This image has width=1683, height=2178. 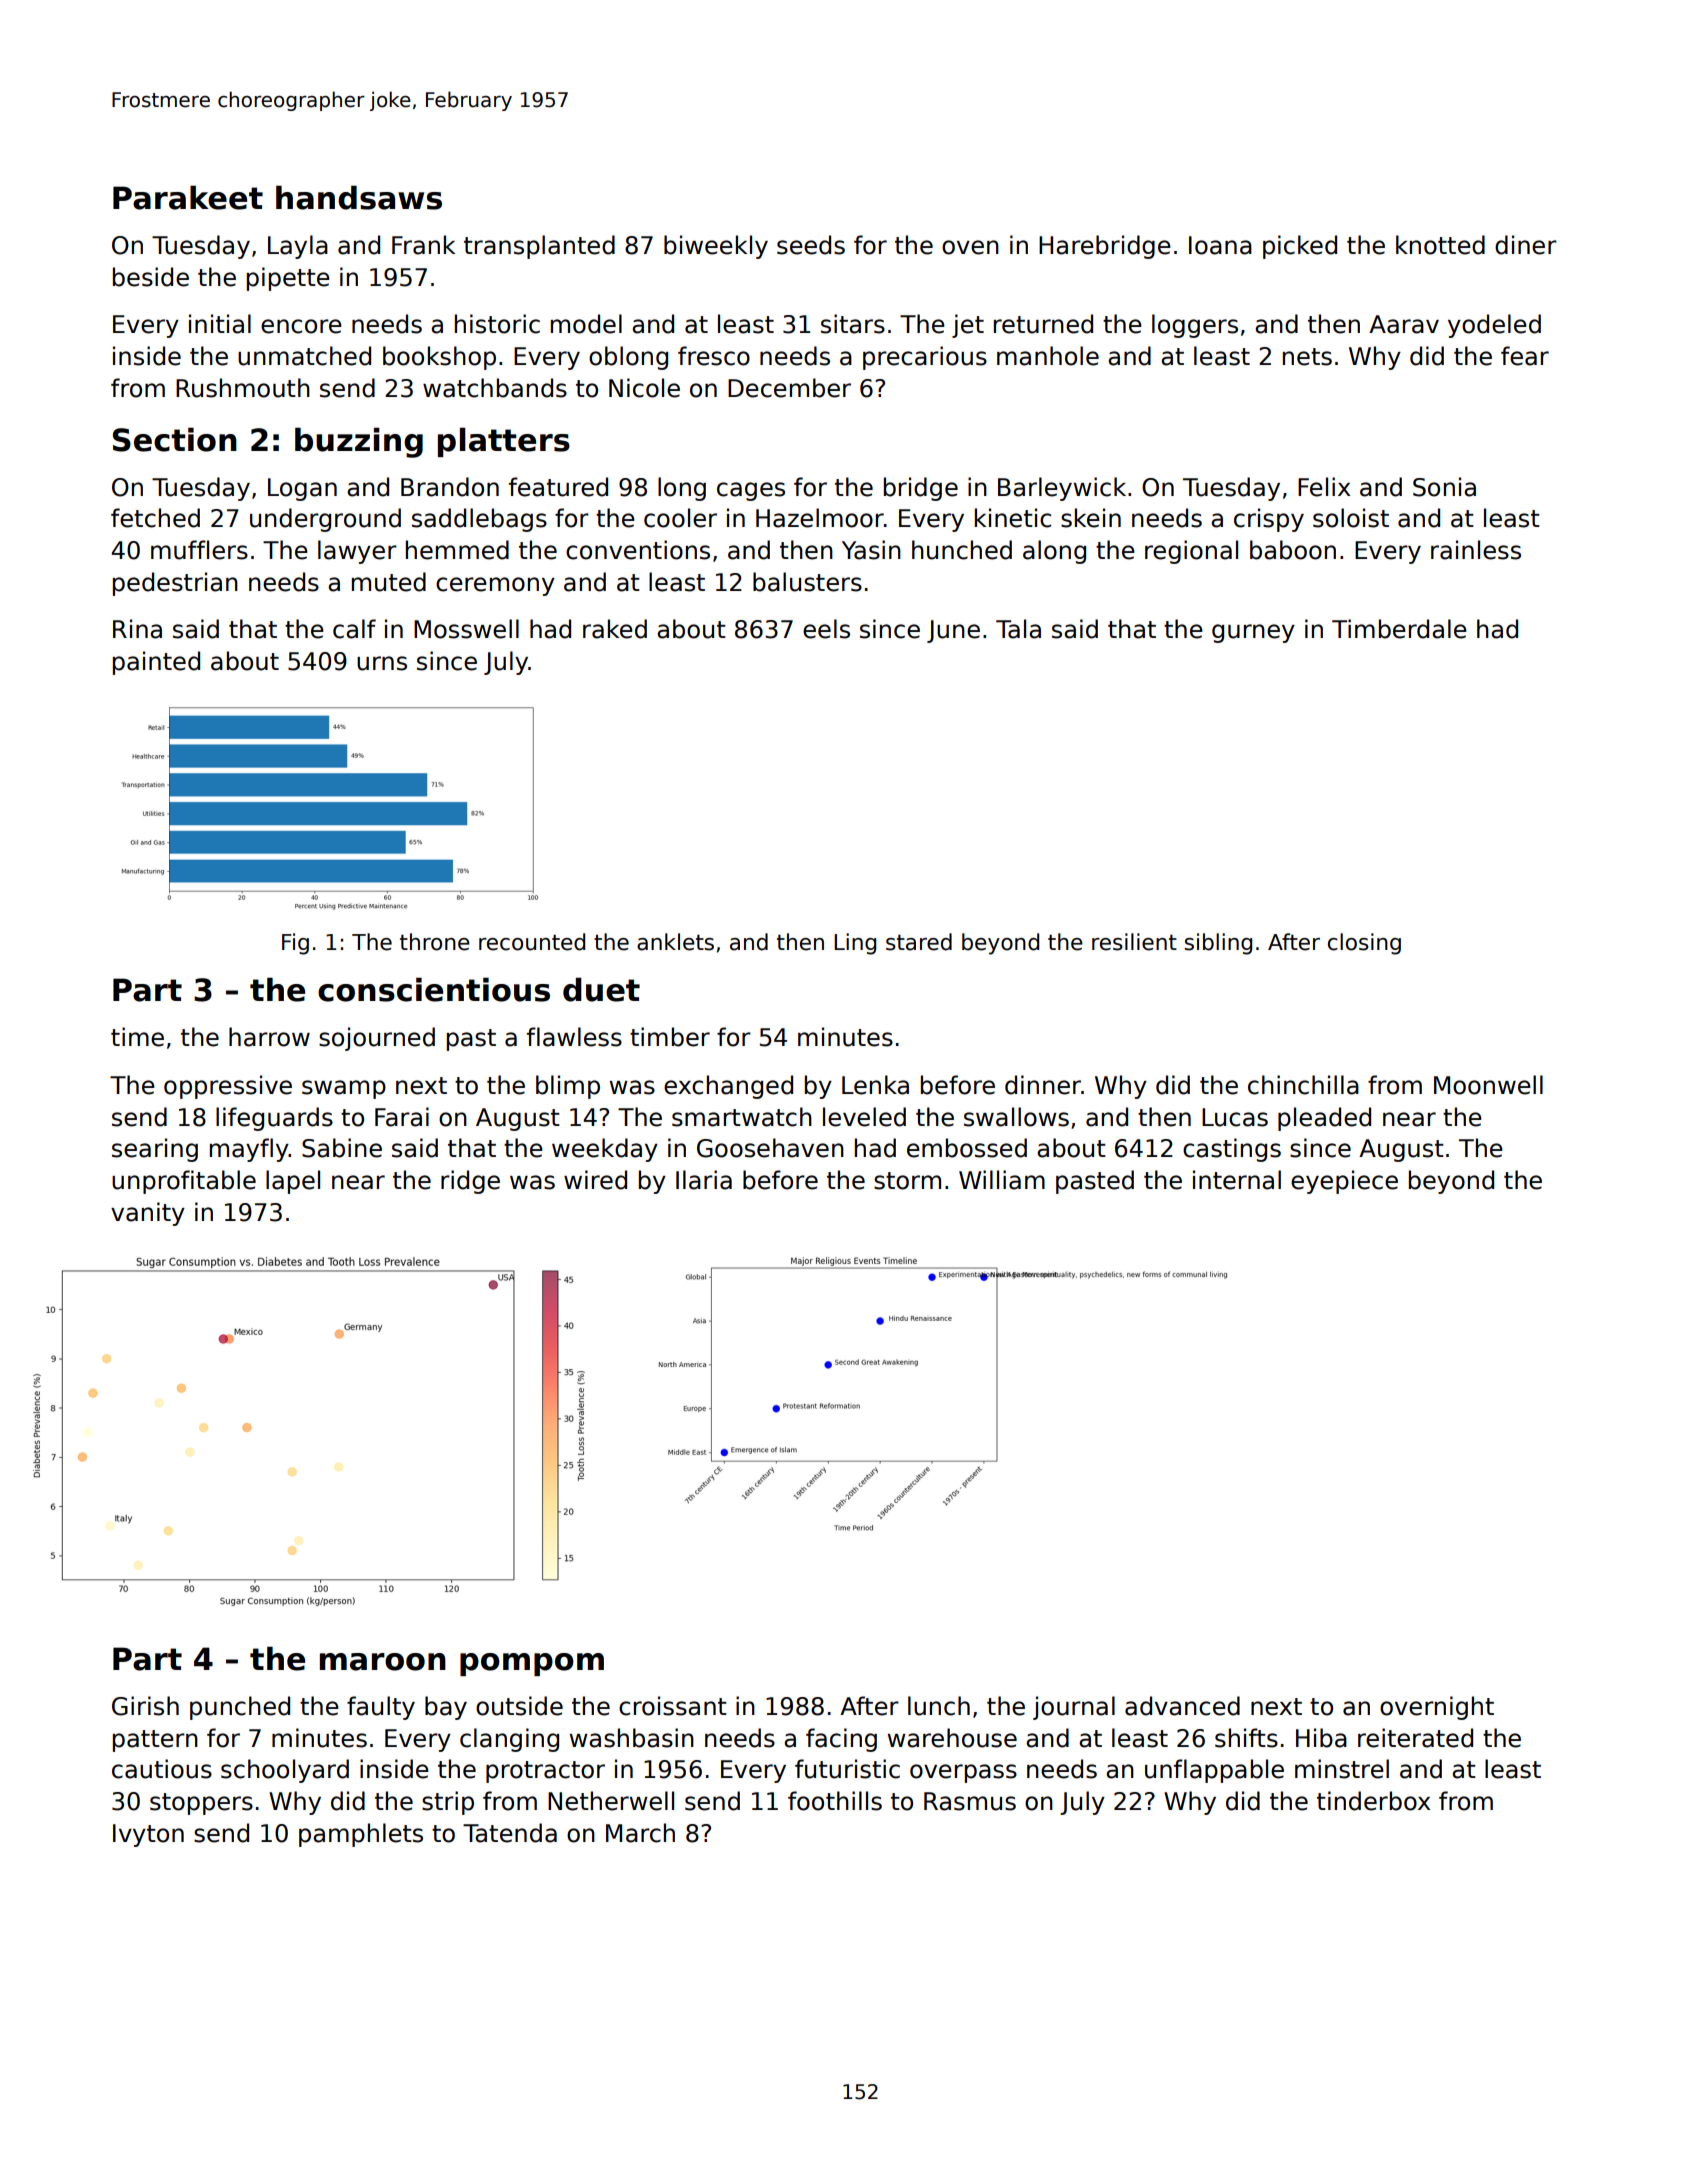 What do you see at coordinates (148, 1214) in the image?
I see `vanity` at bounding box center [148, 1214].
